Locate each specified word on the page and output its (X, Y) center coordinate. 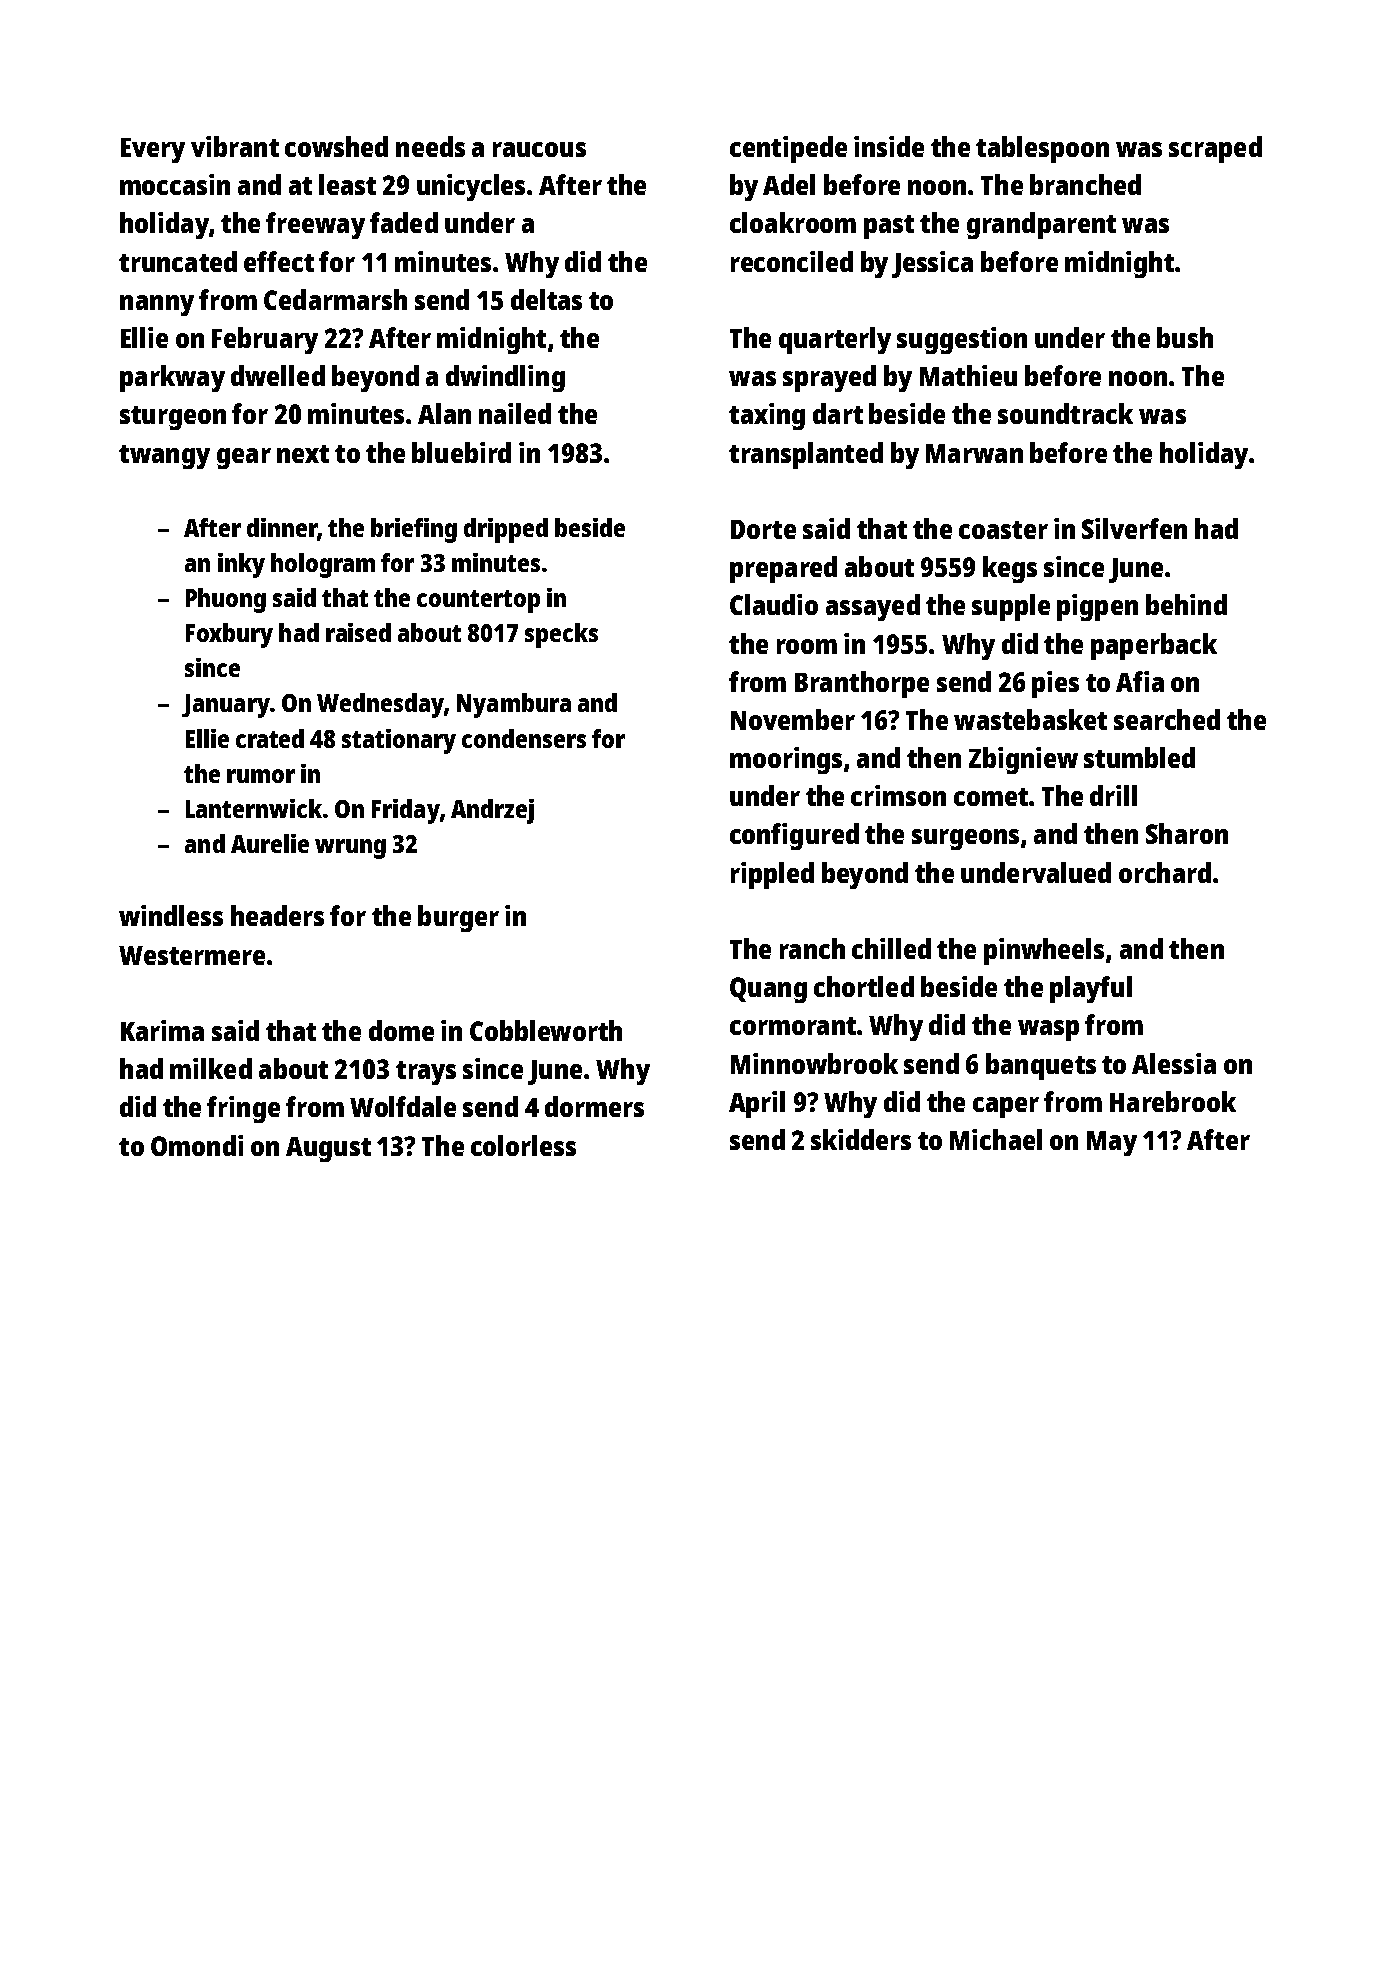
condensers (524, 738)
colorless (523, 1145)
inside (889, 146)
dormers (594, 1106)
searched (1167, 719)
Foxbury (229, 635)
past (889, 227)
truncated (178, 261)
